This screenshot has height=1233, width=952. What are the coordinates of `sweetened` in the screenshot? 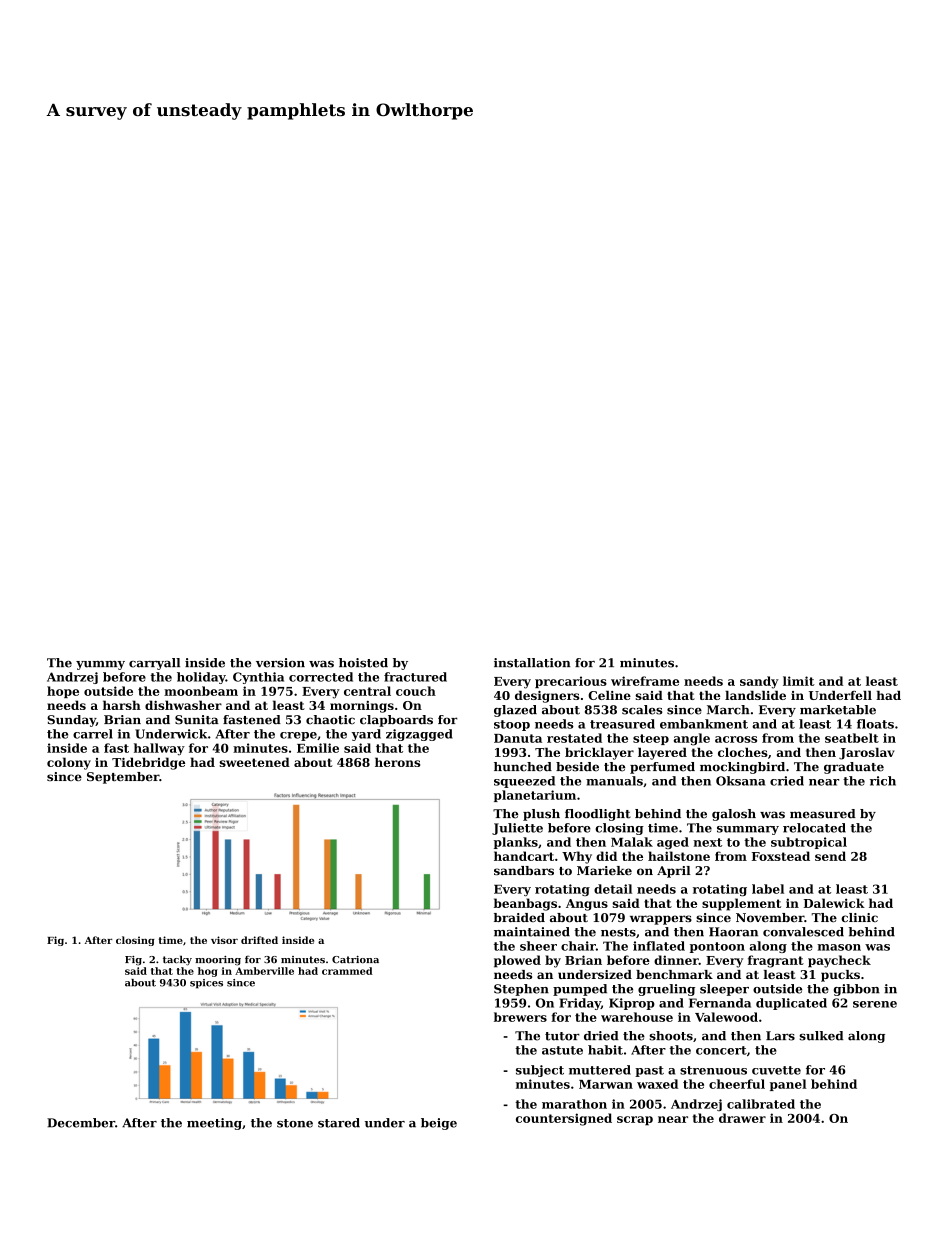 It's located at (254, 762).
